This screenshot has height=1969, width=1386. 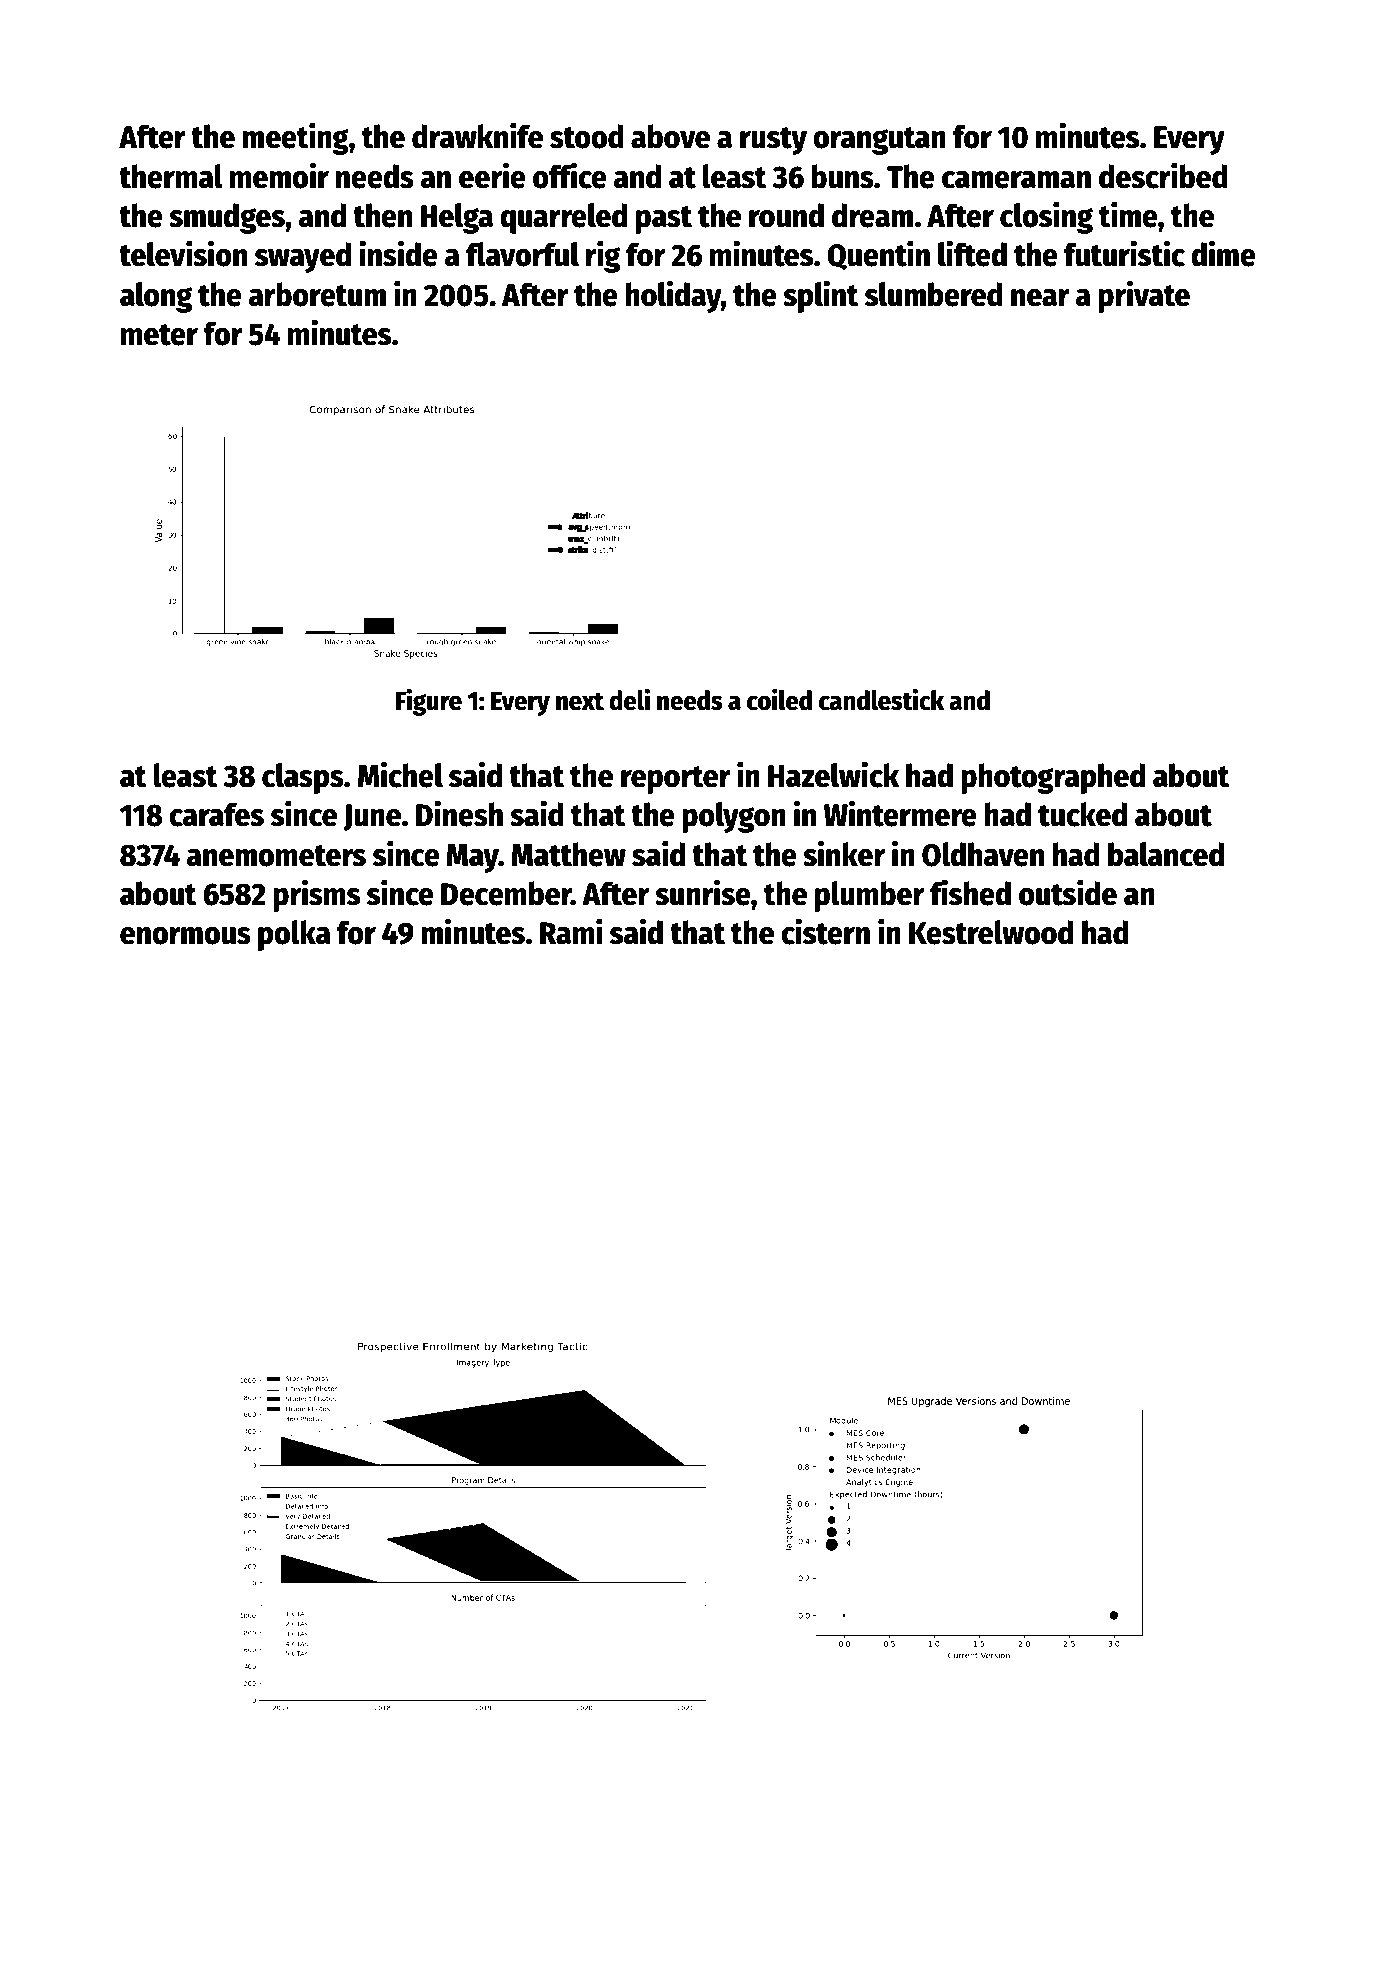 What do you see at coordinates (216, 814) in the screenshot?
I see `carafes` at bounding box center [216, 814].
